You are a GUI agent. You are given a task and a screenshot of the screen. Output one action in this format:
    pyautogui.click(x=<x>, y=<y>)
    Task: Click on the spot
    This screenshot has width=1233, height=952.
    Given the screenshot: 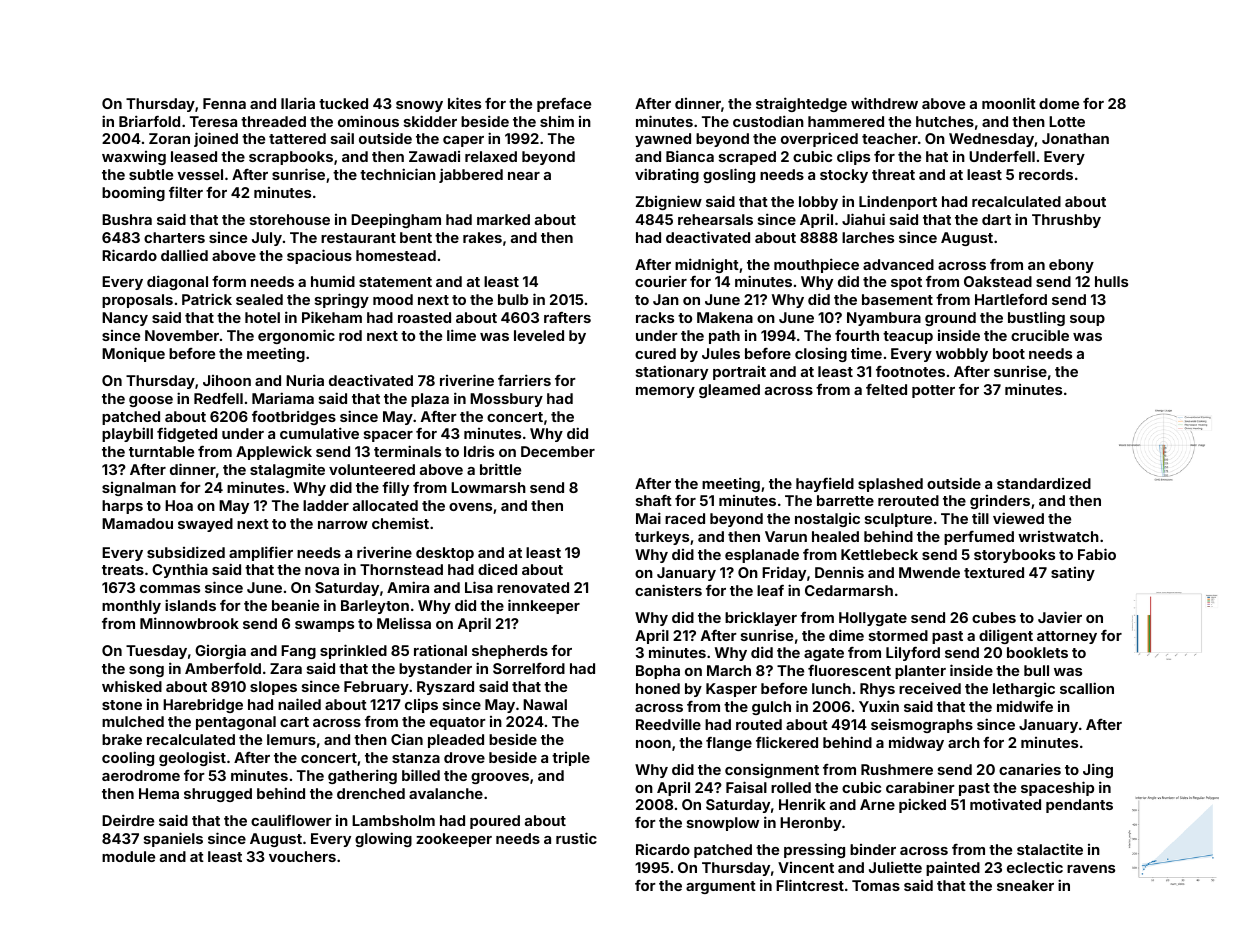 What is the action you would take?
    pyautogui.click(x=906, y=283)
